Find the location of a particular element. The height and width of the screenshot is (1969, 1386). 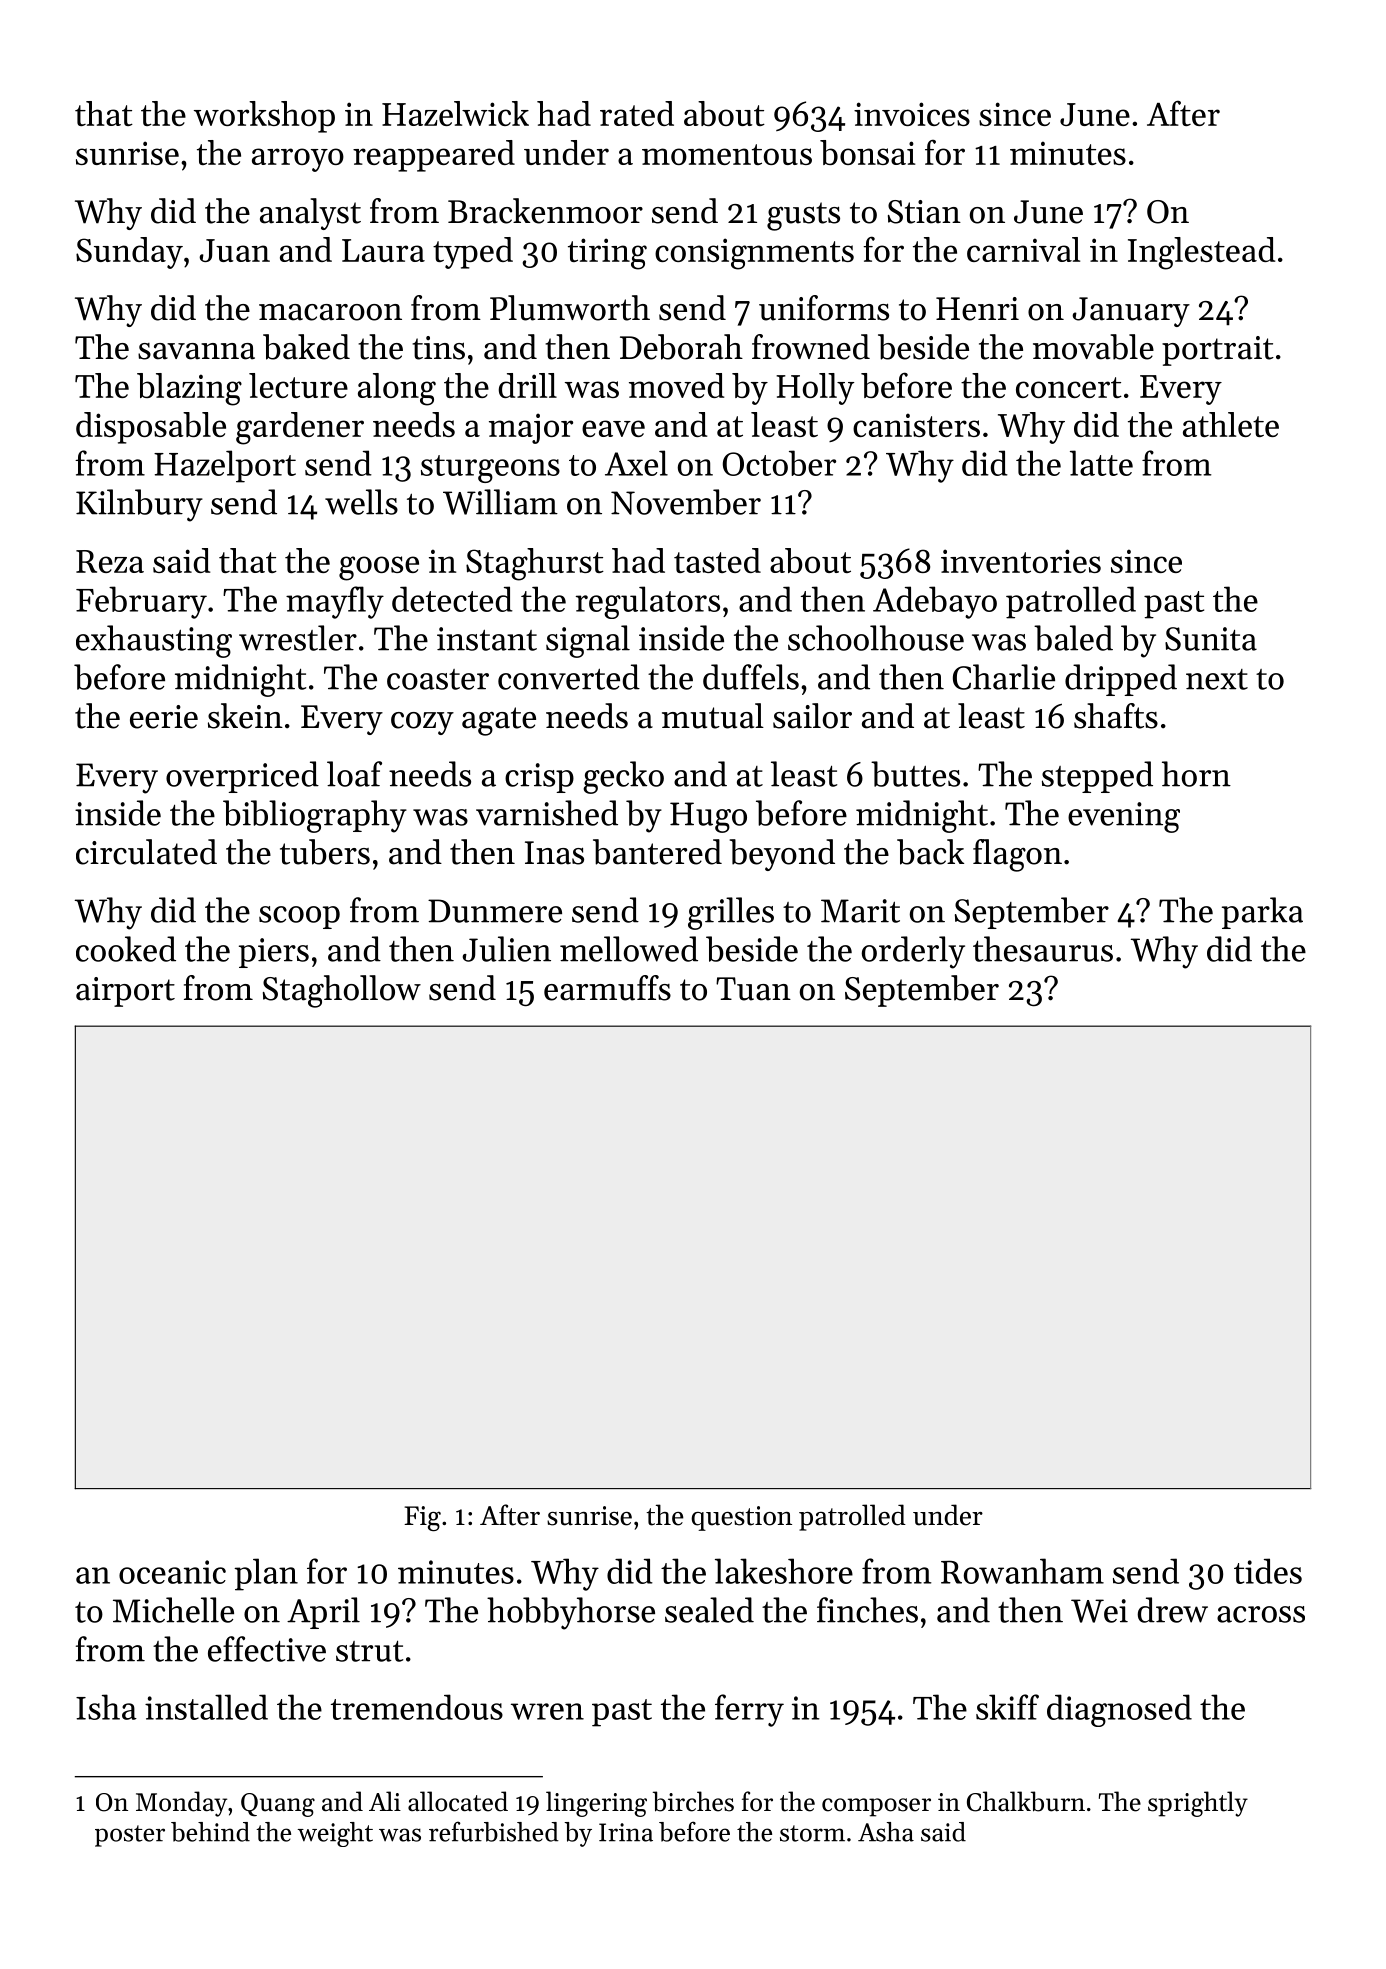

Inglestead is located at coordinates (1201, 253).
